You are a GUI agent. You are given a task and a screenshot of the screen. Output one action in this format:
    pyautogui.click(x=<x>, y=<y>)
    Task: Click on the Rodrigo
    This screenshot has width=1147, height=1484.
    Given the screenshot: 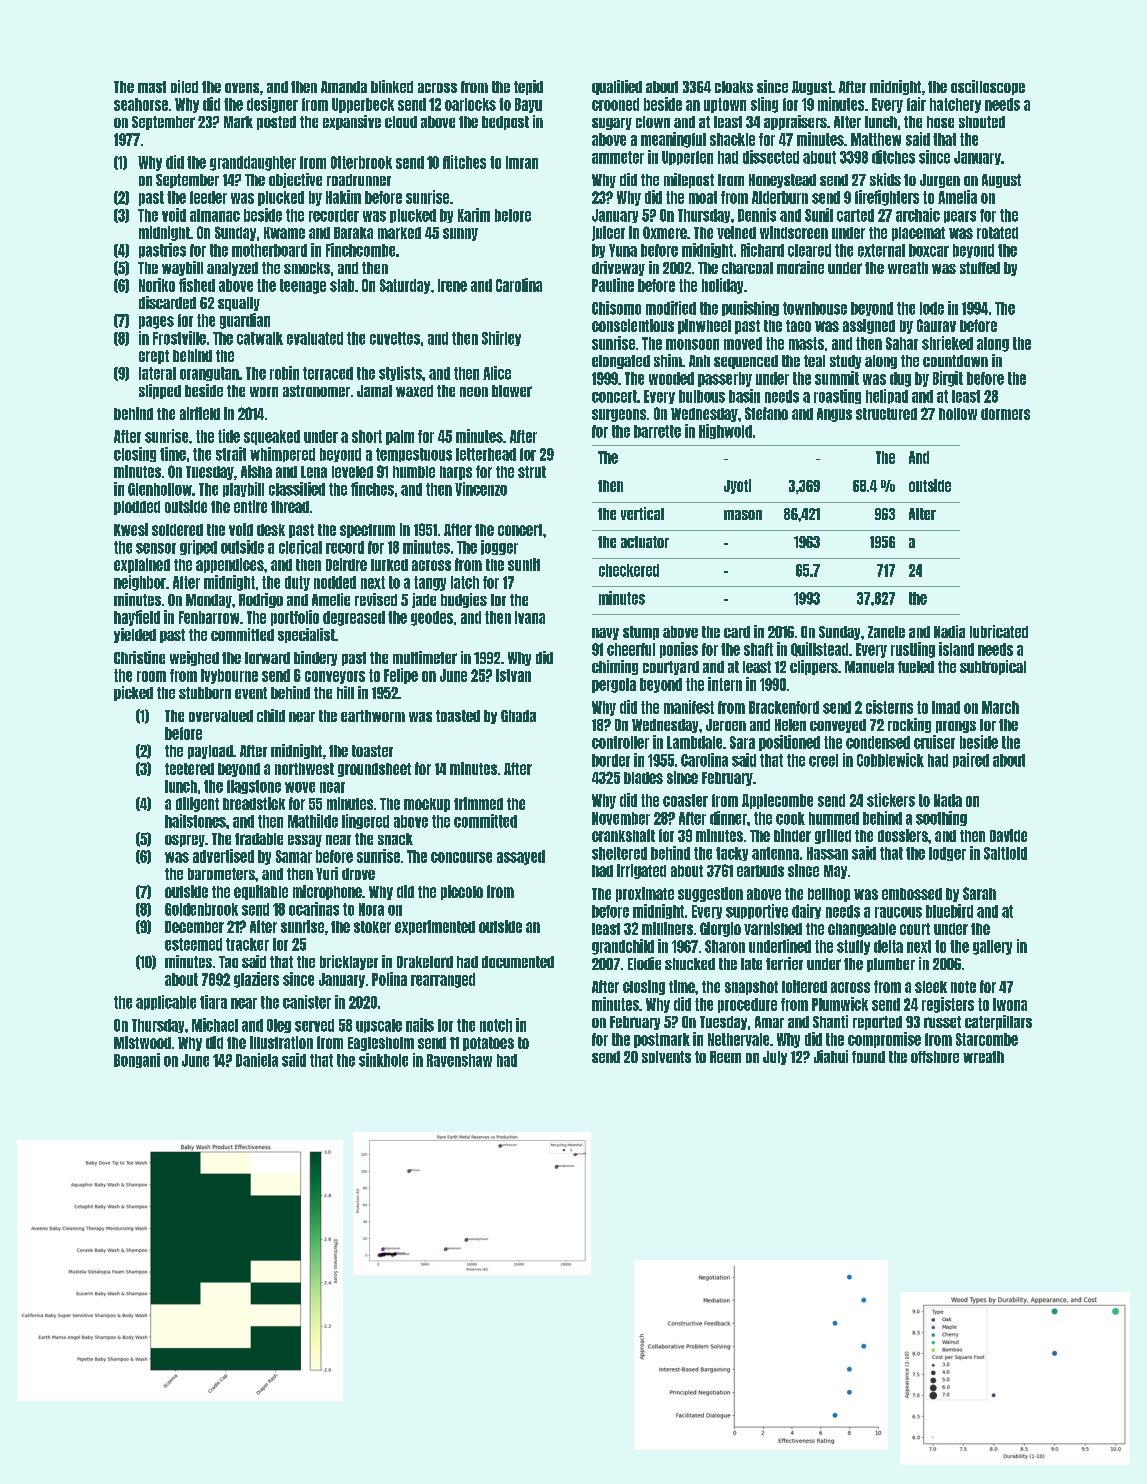 What is the action you would take?
    pyautogui.click(x=261, y=600)
